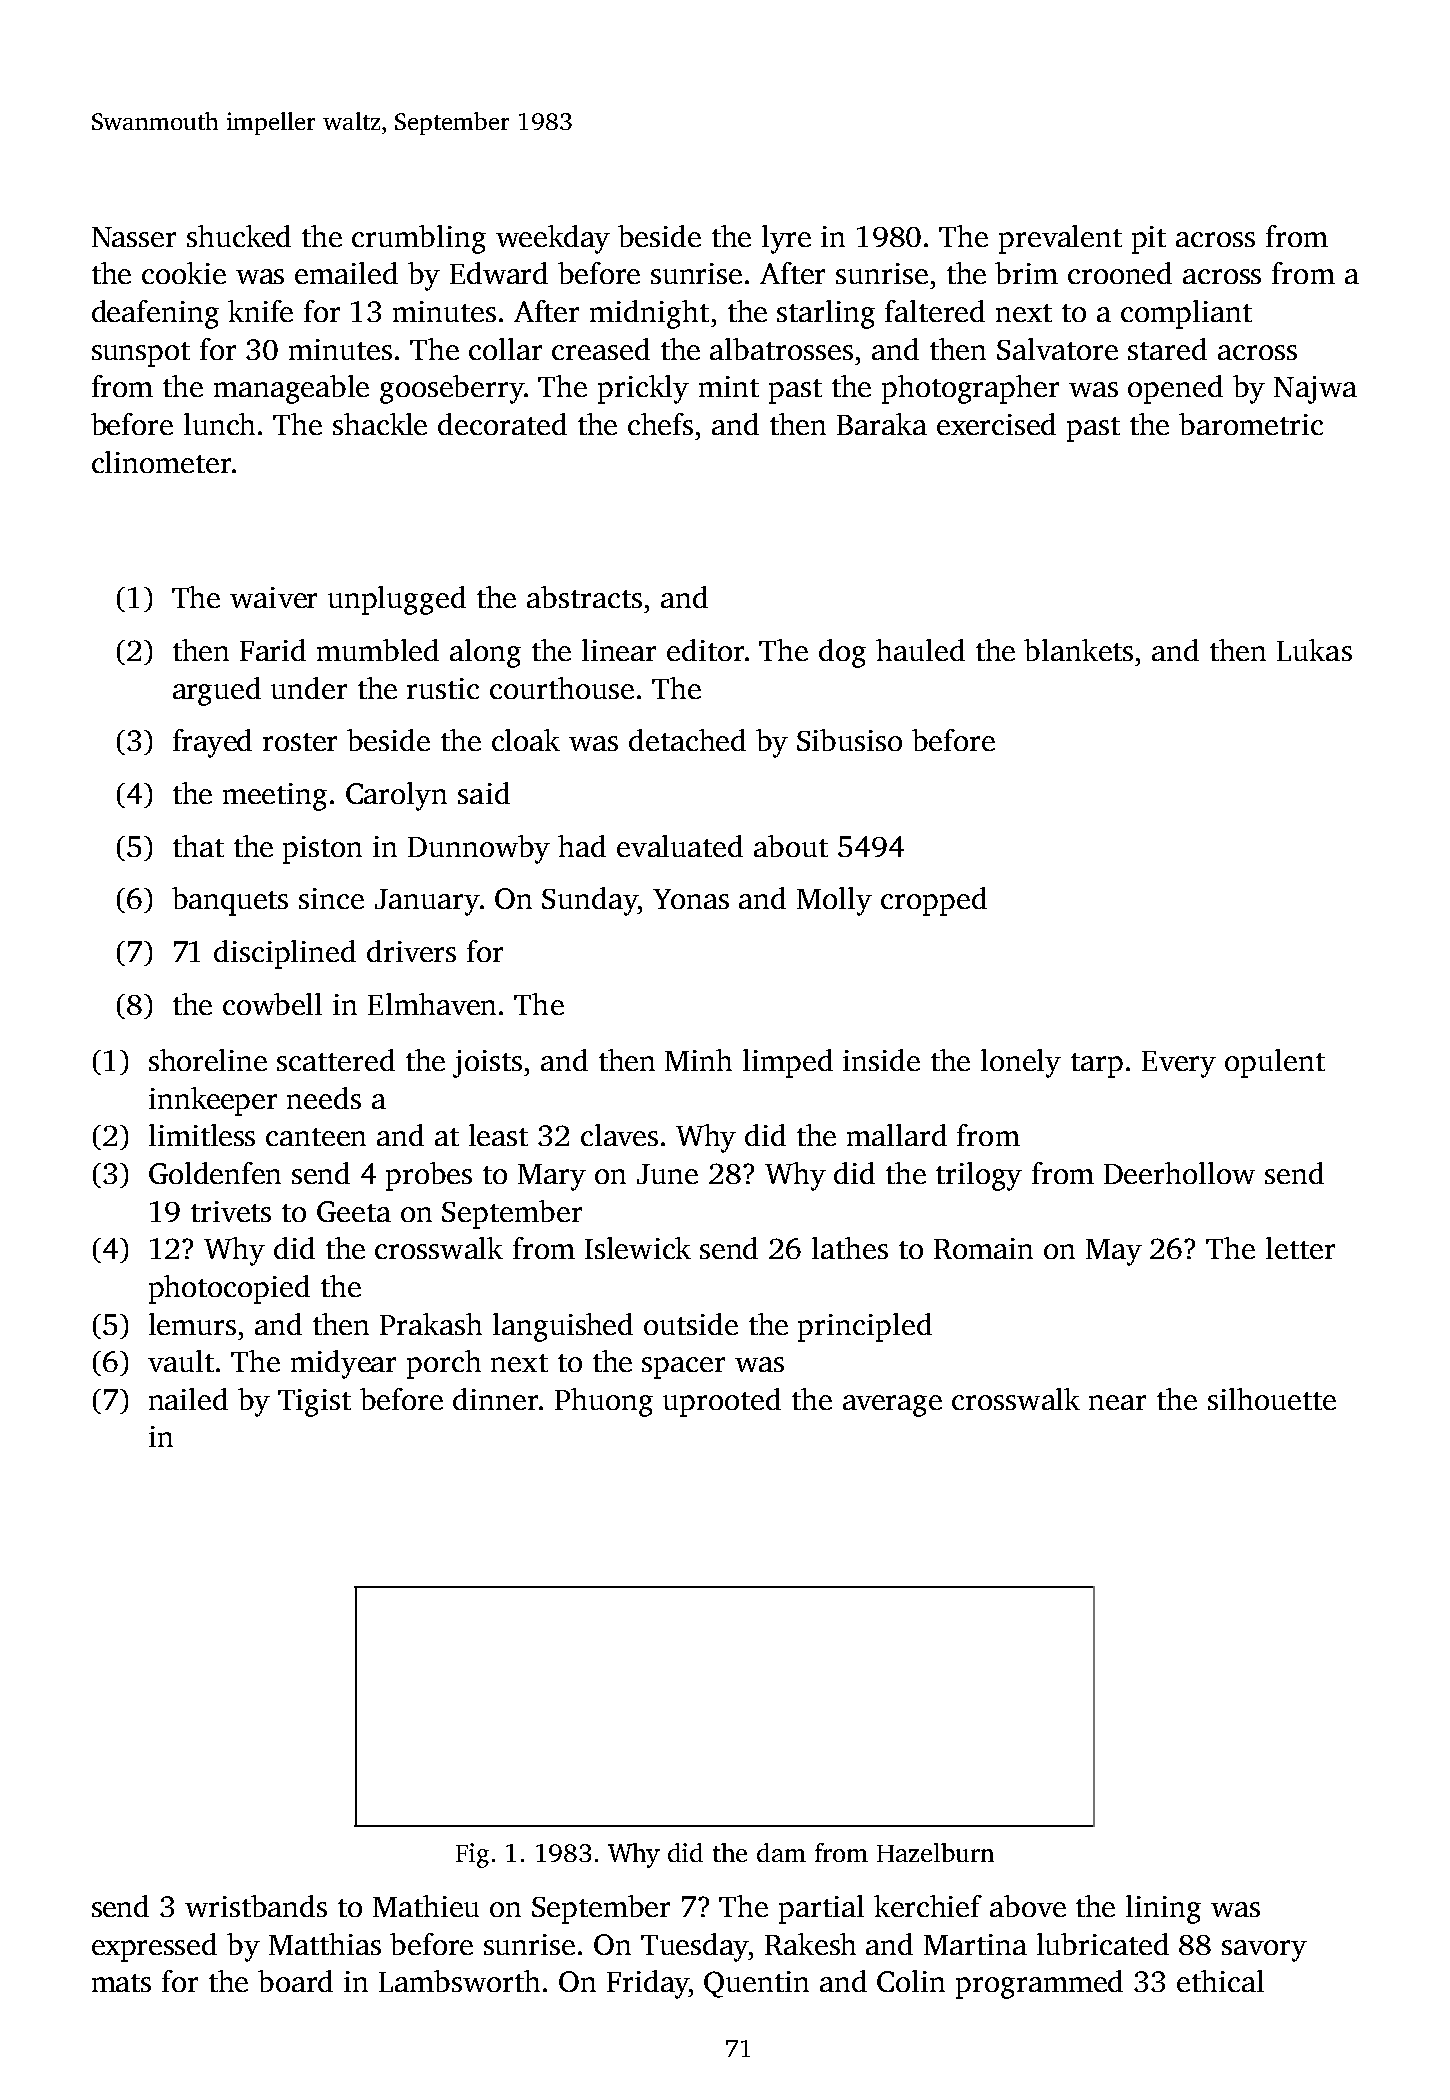  Describe the element at coordinates (1179, 1173) in the screenshot. I see `Deerhollow` at that location.
